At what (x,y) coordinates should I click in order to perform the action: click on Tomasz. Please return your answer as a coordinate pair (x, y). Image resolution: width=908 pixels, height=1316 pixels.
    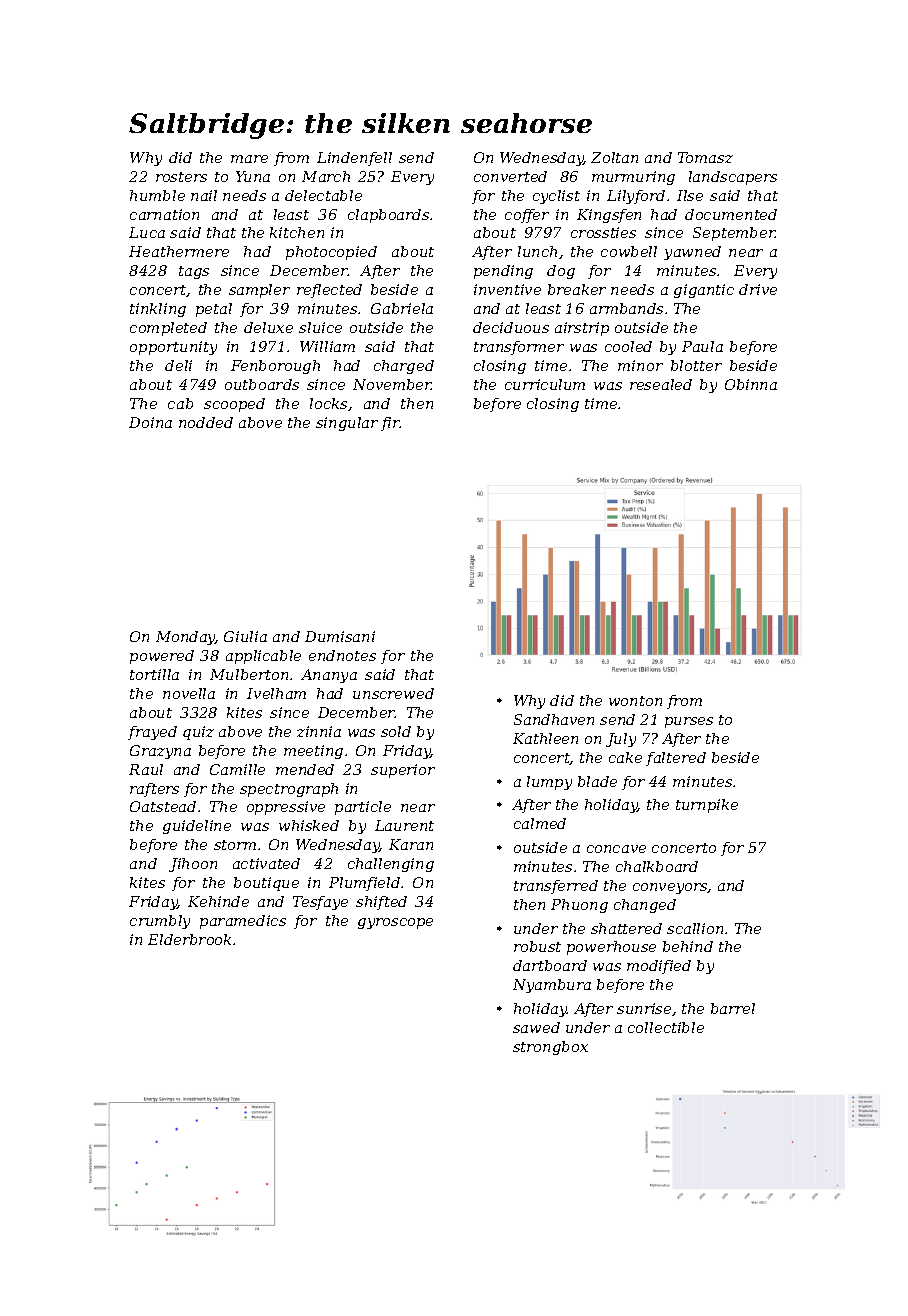
    Looking at the image, I should click on (705, 157).
